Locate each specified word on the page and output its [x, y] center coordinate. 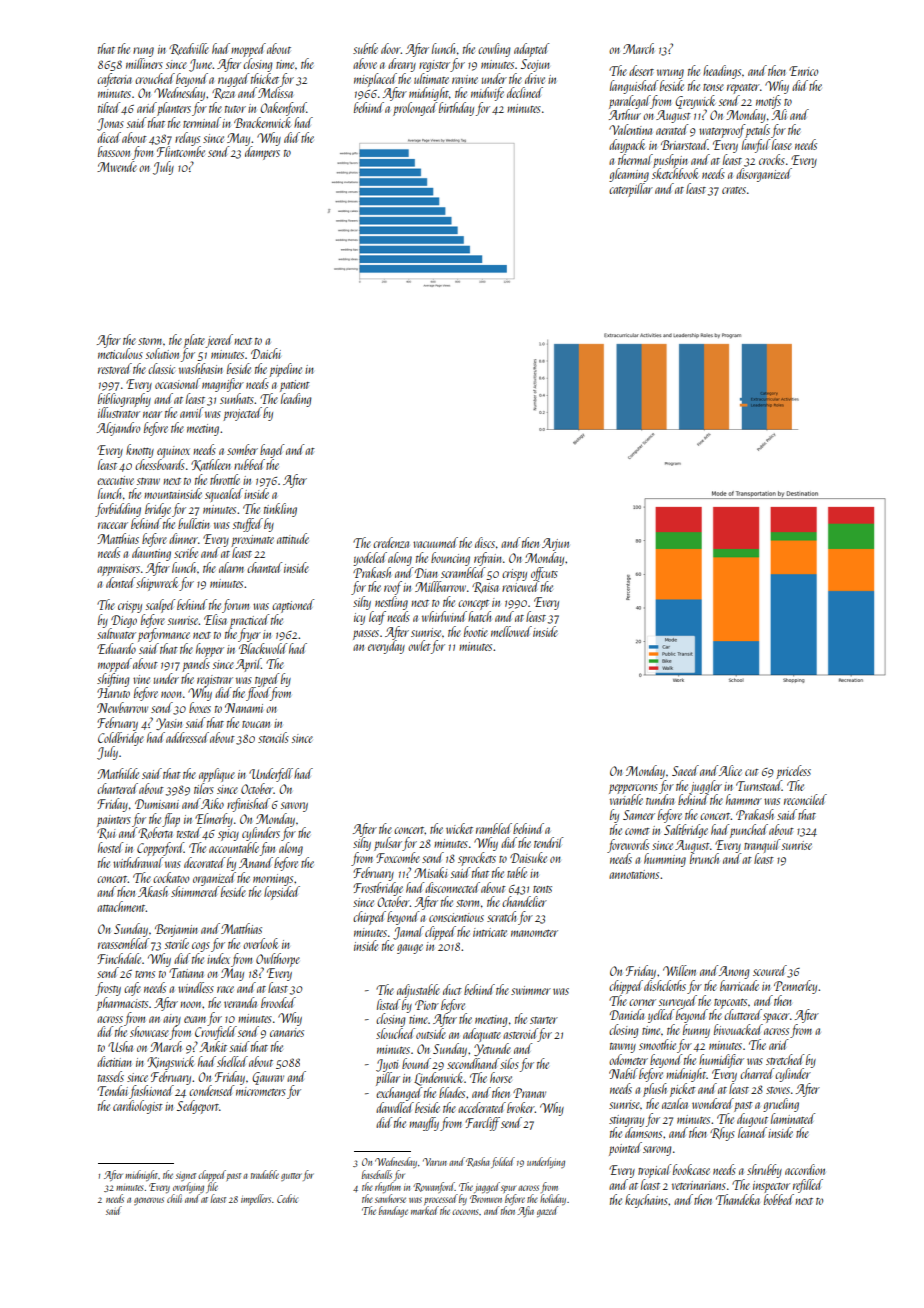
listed [388, 1004]
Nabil [623, 1073]
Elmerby [214, 820]
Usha [120, 1046]
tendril [549, 842]
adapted [531, 50]
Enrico [803, 71]
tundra [660, 799]
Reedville [189, 49]
